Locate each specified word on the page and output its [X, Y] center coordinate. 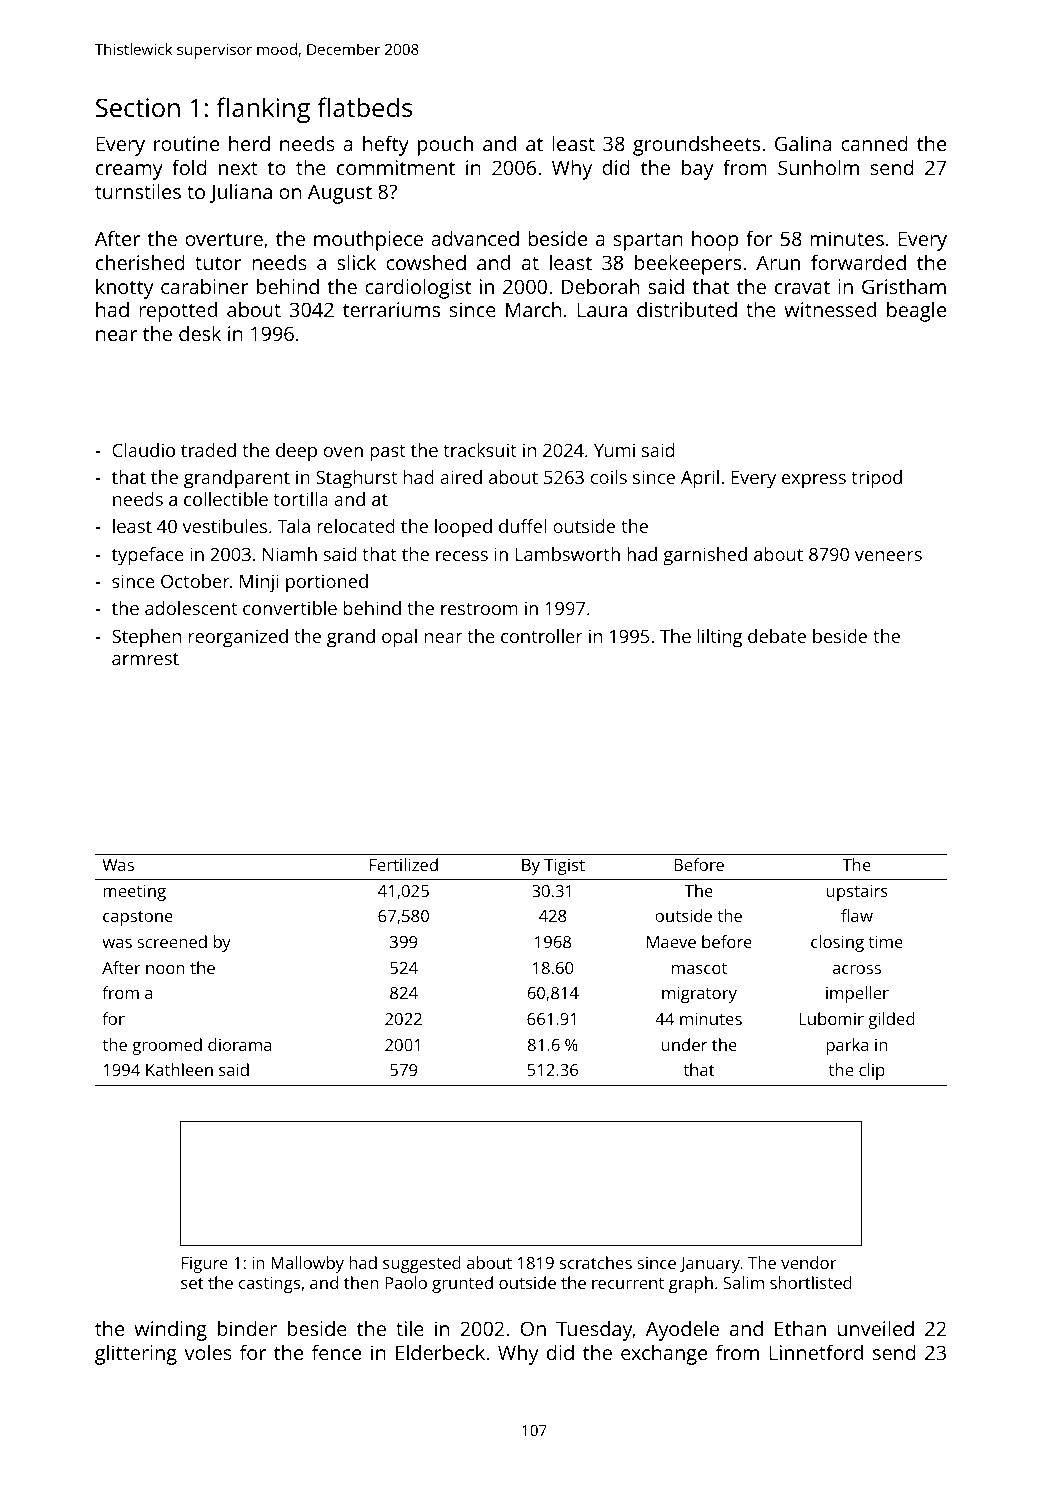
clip [872, 1071]
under [684, 1044]
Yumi [614, 450]
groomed [167, 1046]
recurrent [628, 1283]
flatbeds [364, 107]
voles [208, 1352]
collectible [226, 499]
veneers [888, 556]
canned [874, 143]
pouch [445, 146]
